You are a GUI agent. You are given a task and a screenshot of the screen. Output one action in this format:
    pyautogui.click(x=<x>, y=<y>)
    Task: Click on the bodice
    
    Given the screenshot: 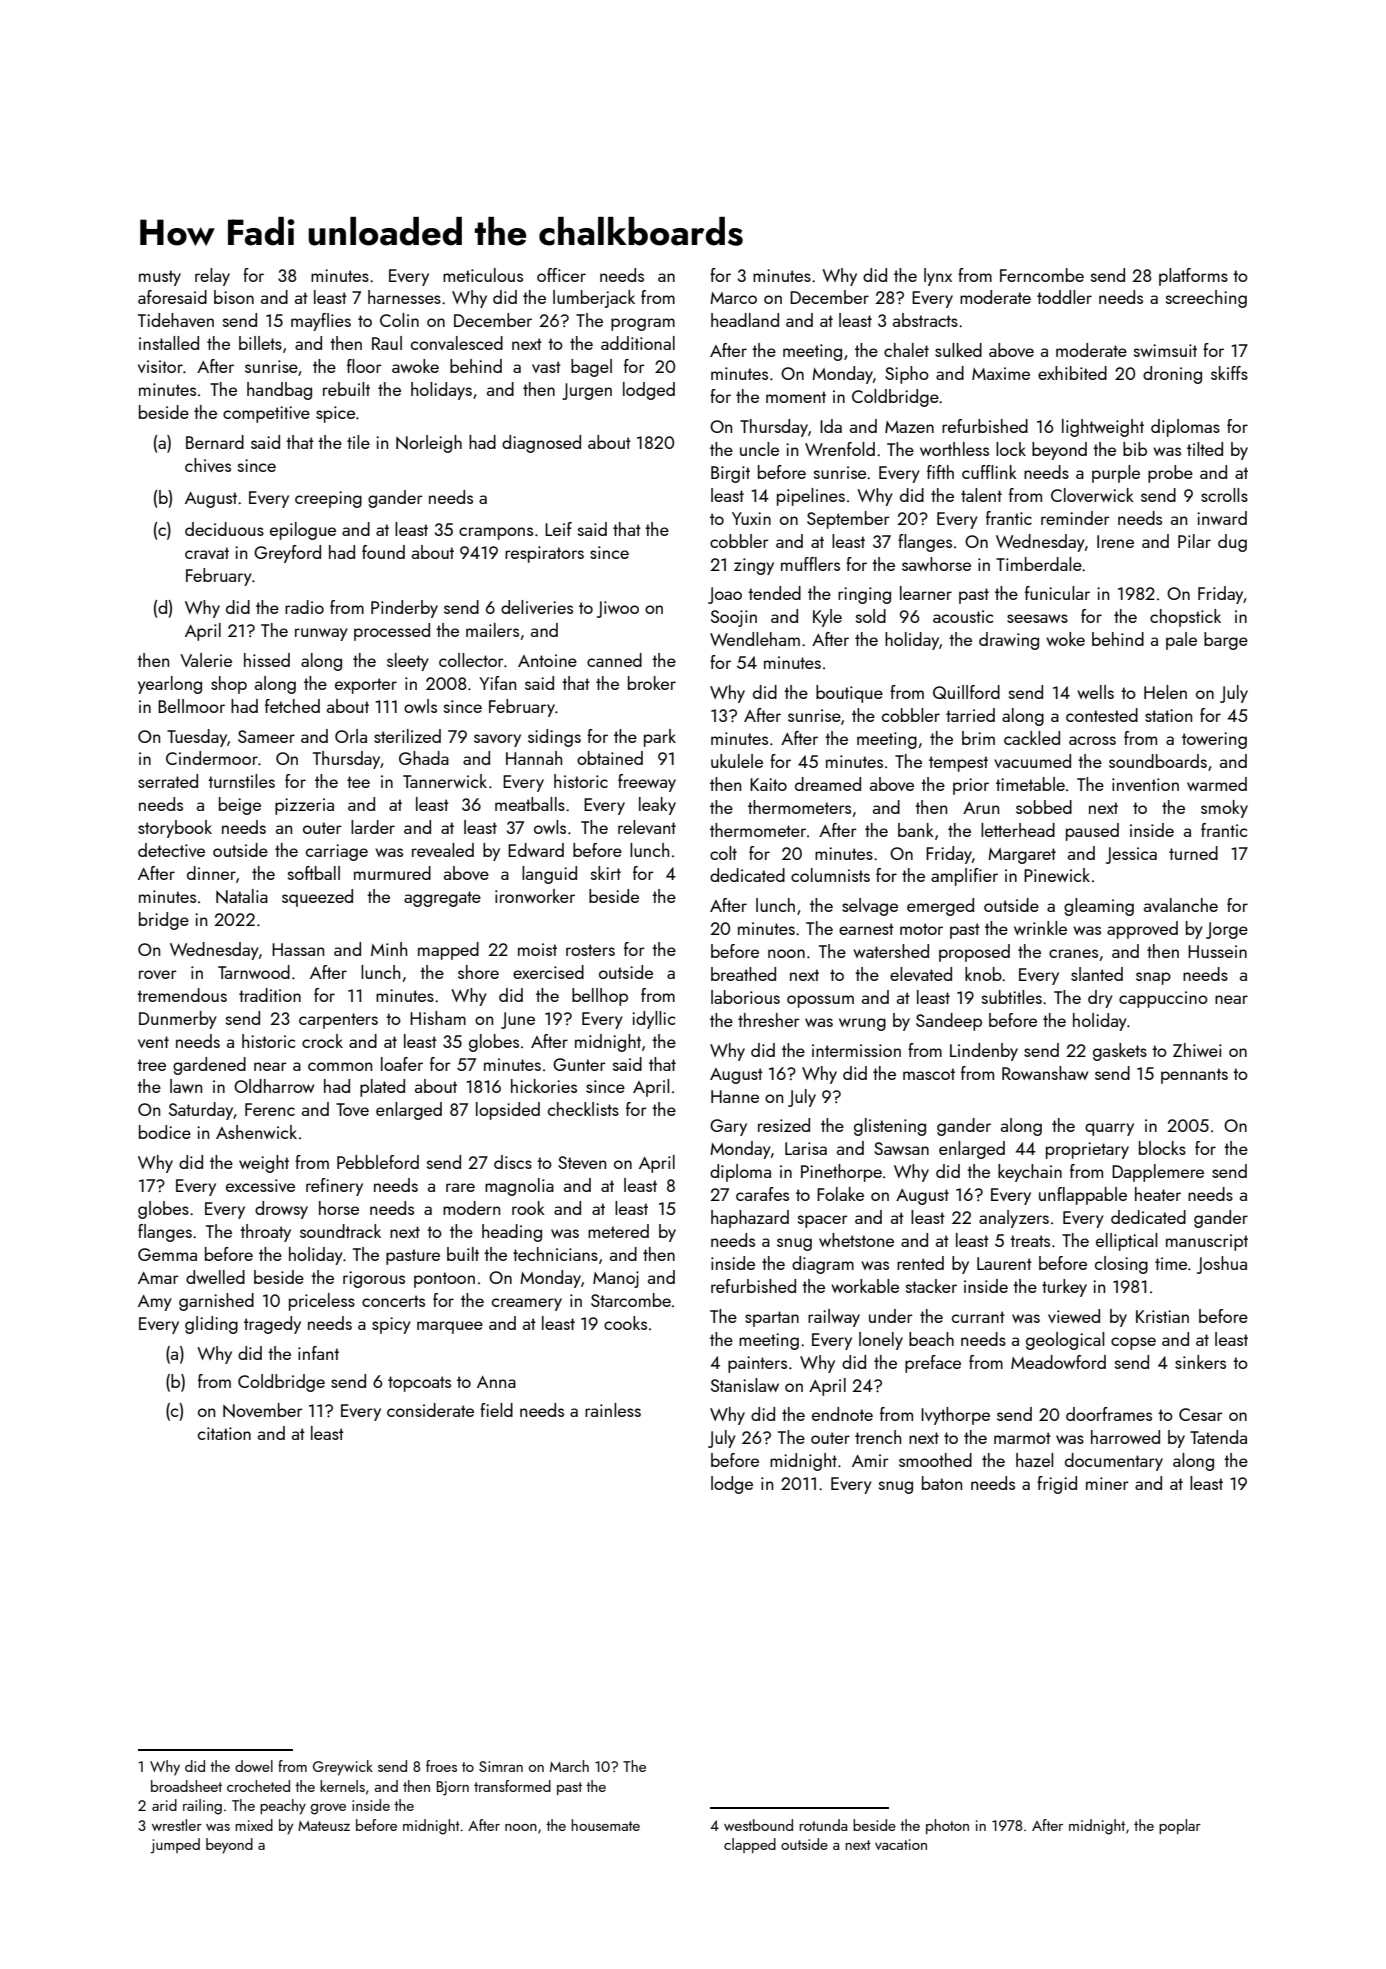 What is the action you would take?
    pyautogui.click(x=165, y=1132)
